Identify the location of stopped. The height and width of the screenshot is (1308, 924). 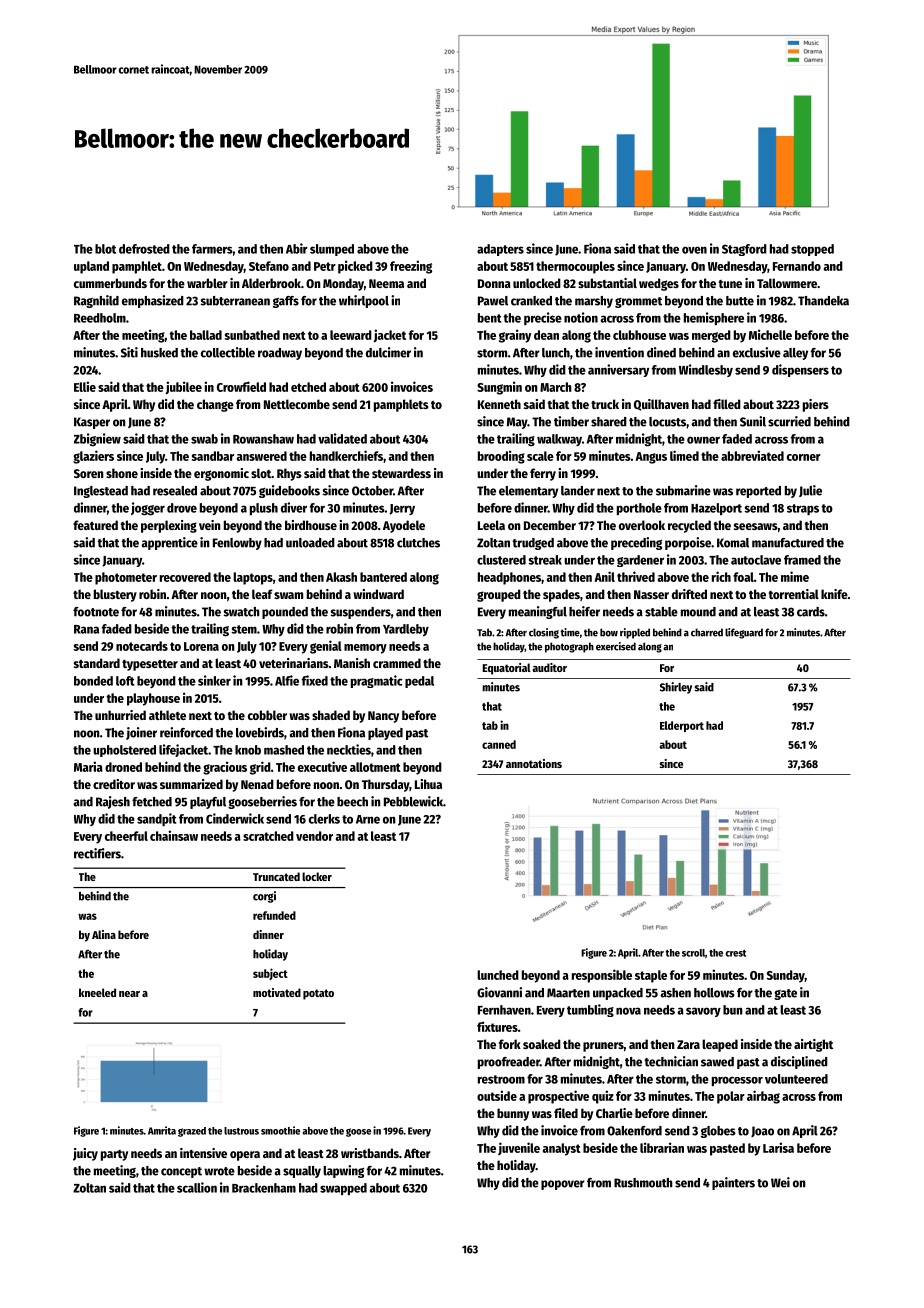
(812, 250).
